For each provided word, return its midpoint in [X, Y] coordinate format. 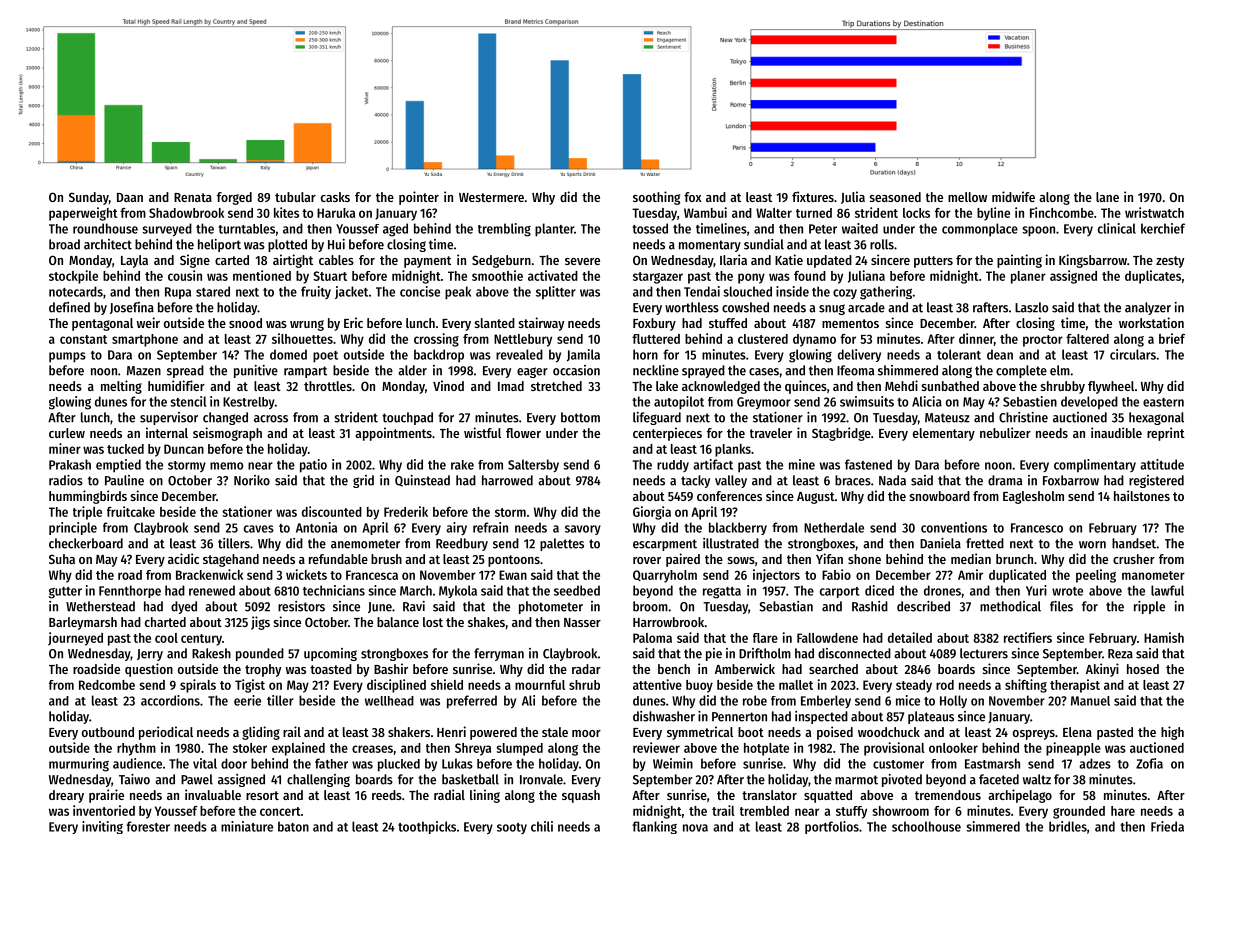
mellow [967, 197]
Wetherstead [100, 606]
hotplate [766, 749]
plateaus [931, 717]
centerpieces [667, 434]
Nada [892, 480]
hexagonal [1156, 418]
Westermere [491, 197]
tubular [295, 197]
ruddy [673, 466]
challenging [318, 780]
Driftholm [765, 653]
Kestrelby [249, 403]
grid [363, 481]
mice [908, 700]
